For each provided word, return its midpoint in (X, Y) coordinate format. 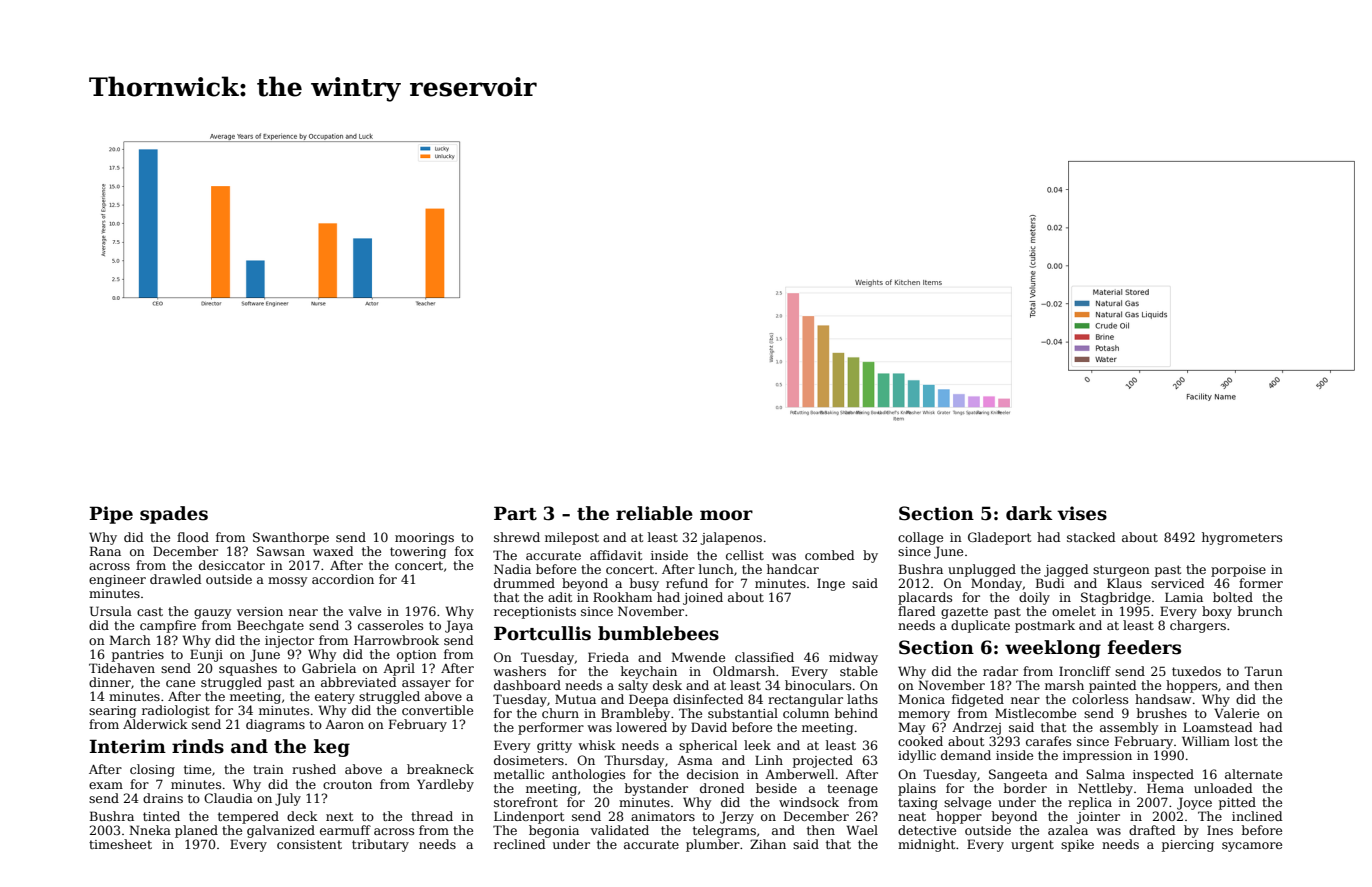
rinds (198, 746)
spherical (708, 746)
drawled (176, 579)
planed (196, 831)
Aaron (344, 724)
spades (174, 515)
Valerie (1236, 713)
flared (917, 611)
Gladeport (999, 538)
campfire (168, 626)
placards (925, 598)
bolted (1233, 597)
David (709, 727)
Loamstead (1218, 727)
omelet (1074, 611)
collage (920, 538)
